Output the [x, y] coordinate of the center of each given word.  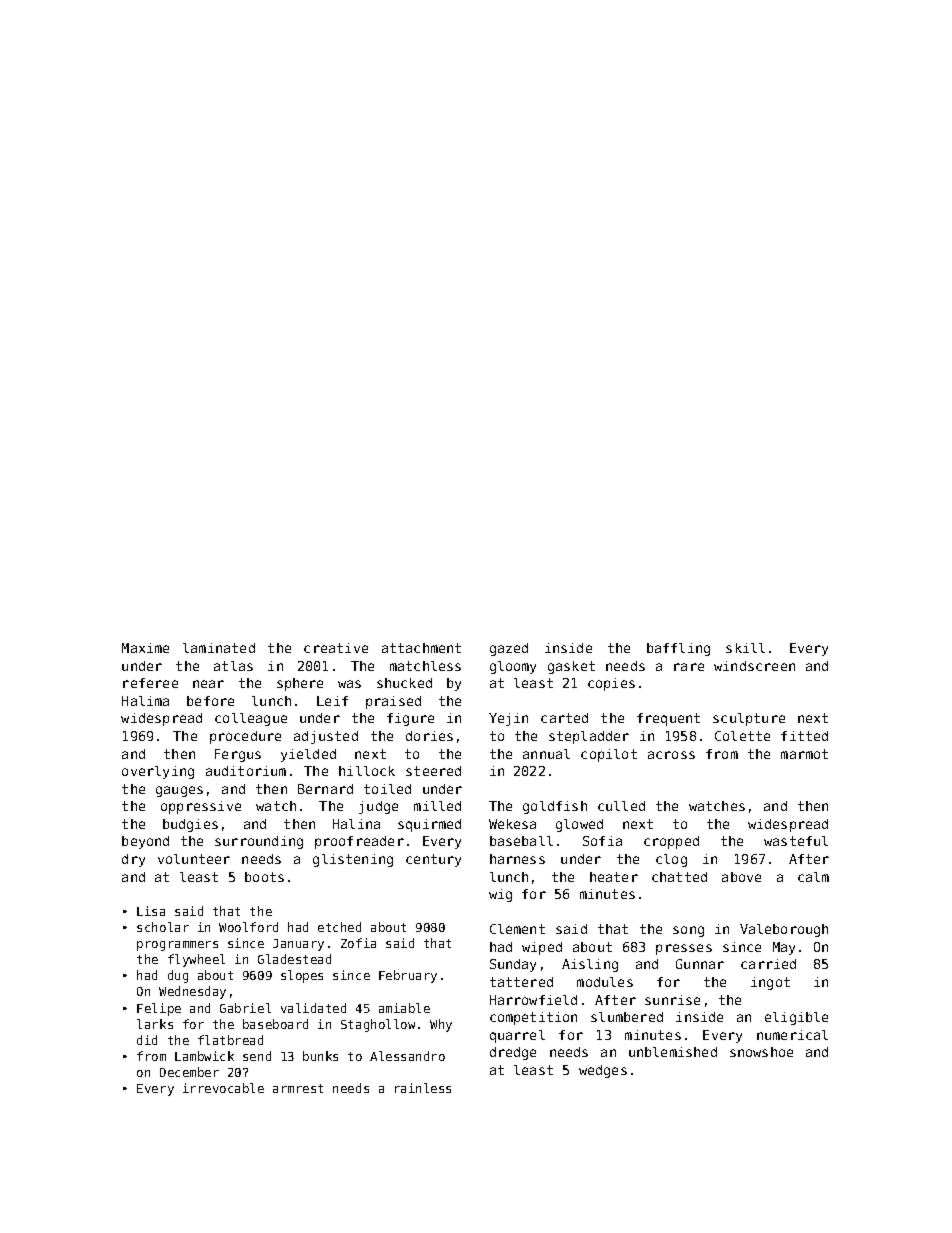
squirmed [429, 825]
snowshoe [761, 1052]
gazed [509, 649]
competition [533, 1018]
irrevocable [223, 1088]
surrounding [259, 842]
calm [813, 877]
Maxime [145, 648]
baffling [678, 649]
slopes [302, 976]
